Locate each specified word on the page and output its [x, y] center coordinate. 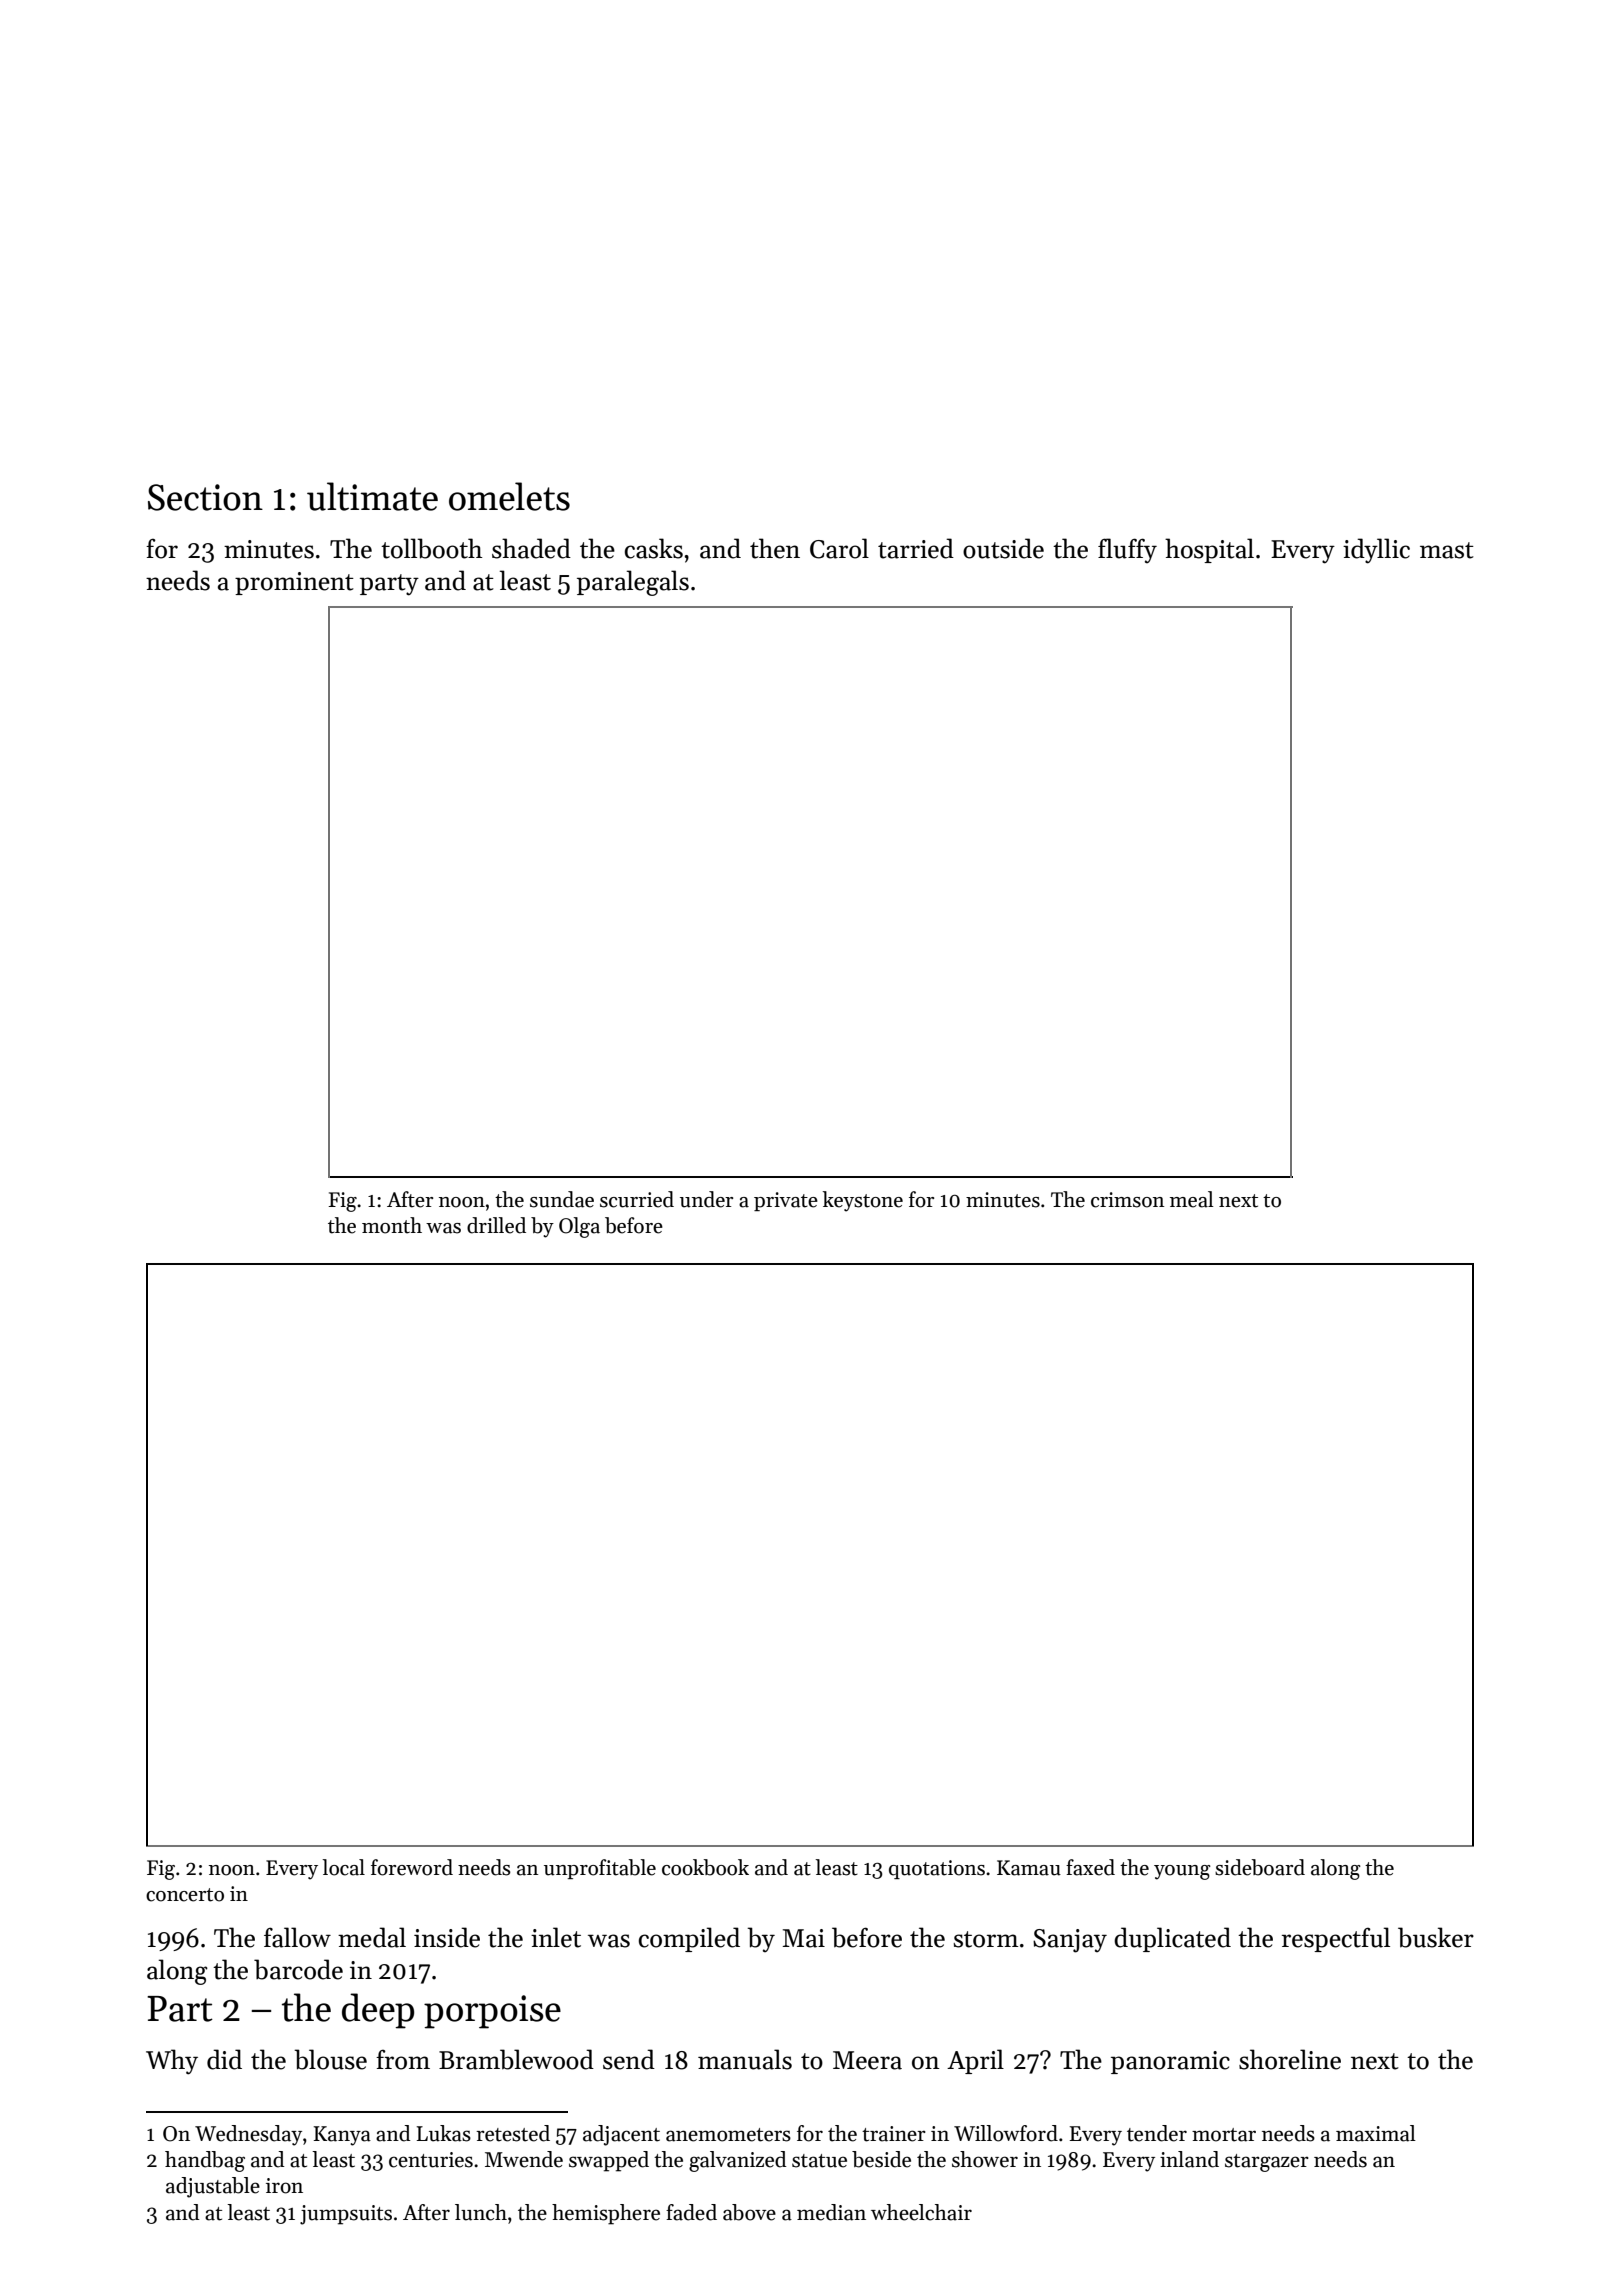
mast [1447, 550]
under [706, 1199]
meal [1192, 1199]
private [786, 1201]
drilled [496, 1225]
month [392, 1225]
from [403, 2060]
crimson [1127, 1200]
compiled [689, 1939]
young [1182, 1872]
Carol [839, 548]
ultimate [372, 496]
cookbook [705, 1867]
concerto [185, 1895]
